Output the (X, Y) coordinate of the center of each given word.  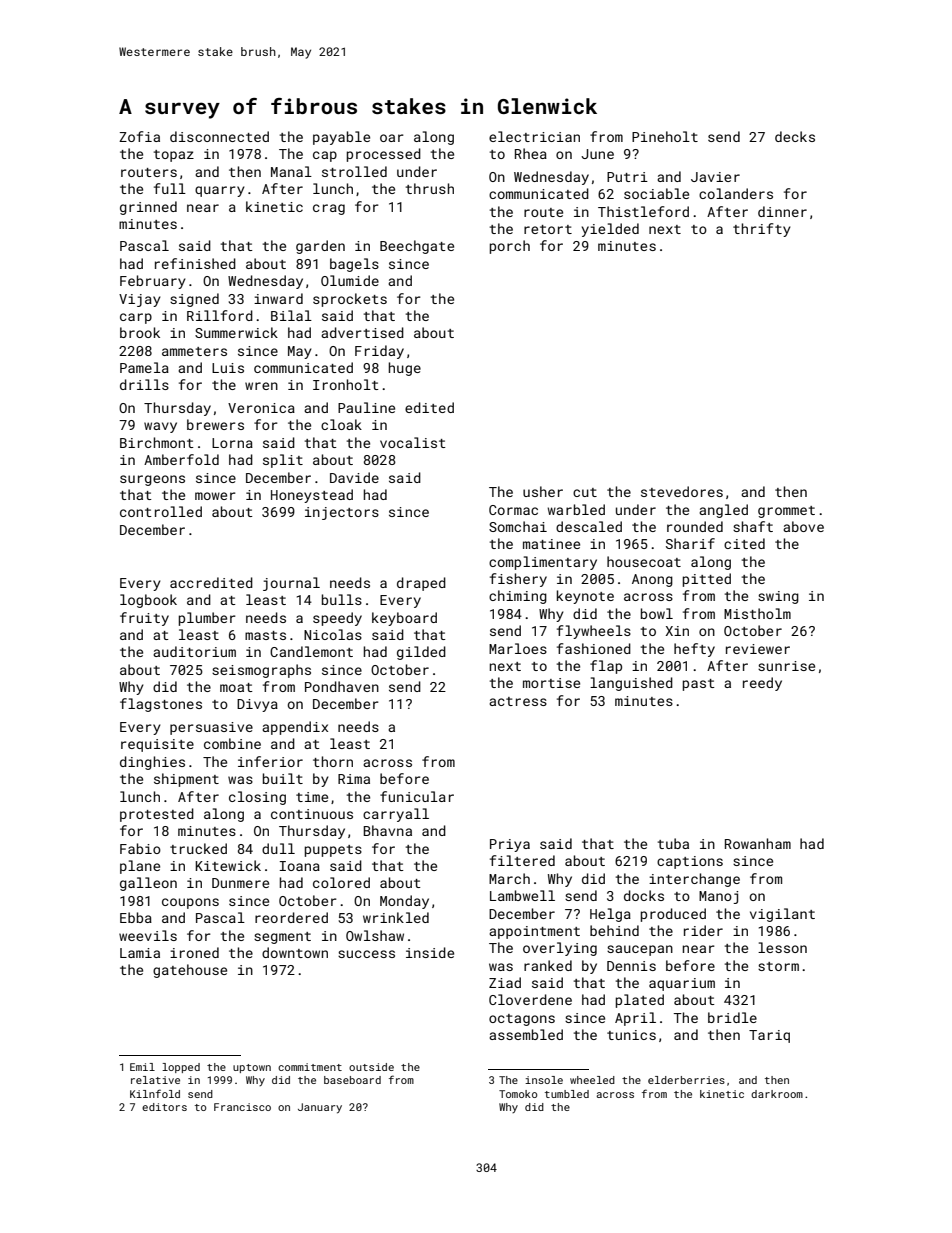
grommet (786, 512)
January (320, 1108)
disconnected (219, 136)
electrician (534, 136)
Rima (354, 779)
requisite (157, 745)
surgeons (152, 480)
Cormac (513, 510)
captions (690, 862)
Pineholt (665, 136)
